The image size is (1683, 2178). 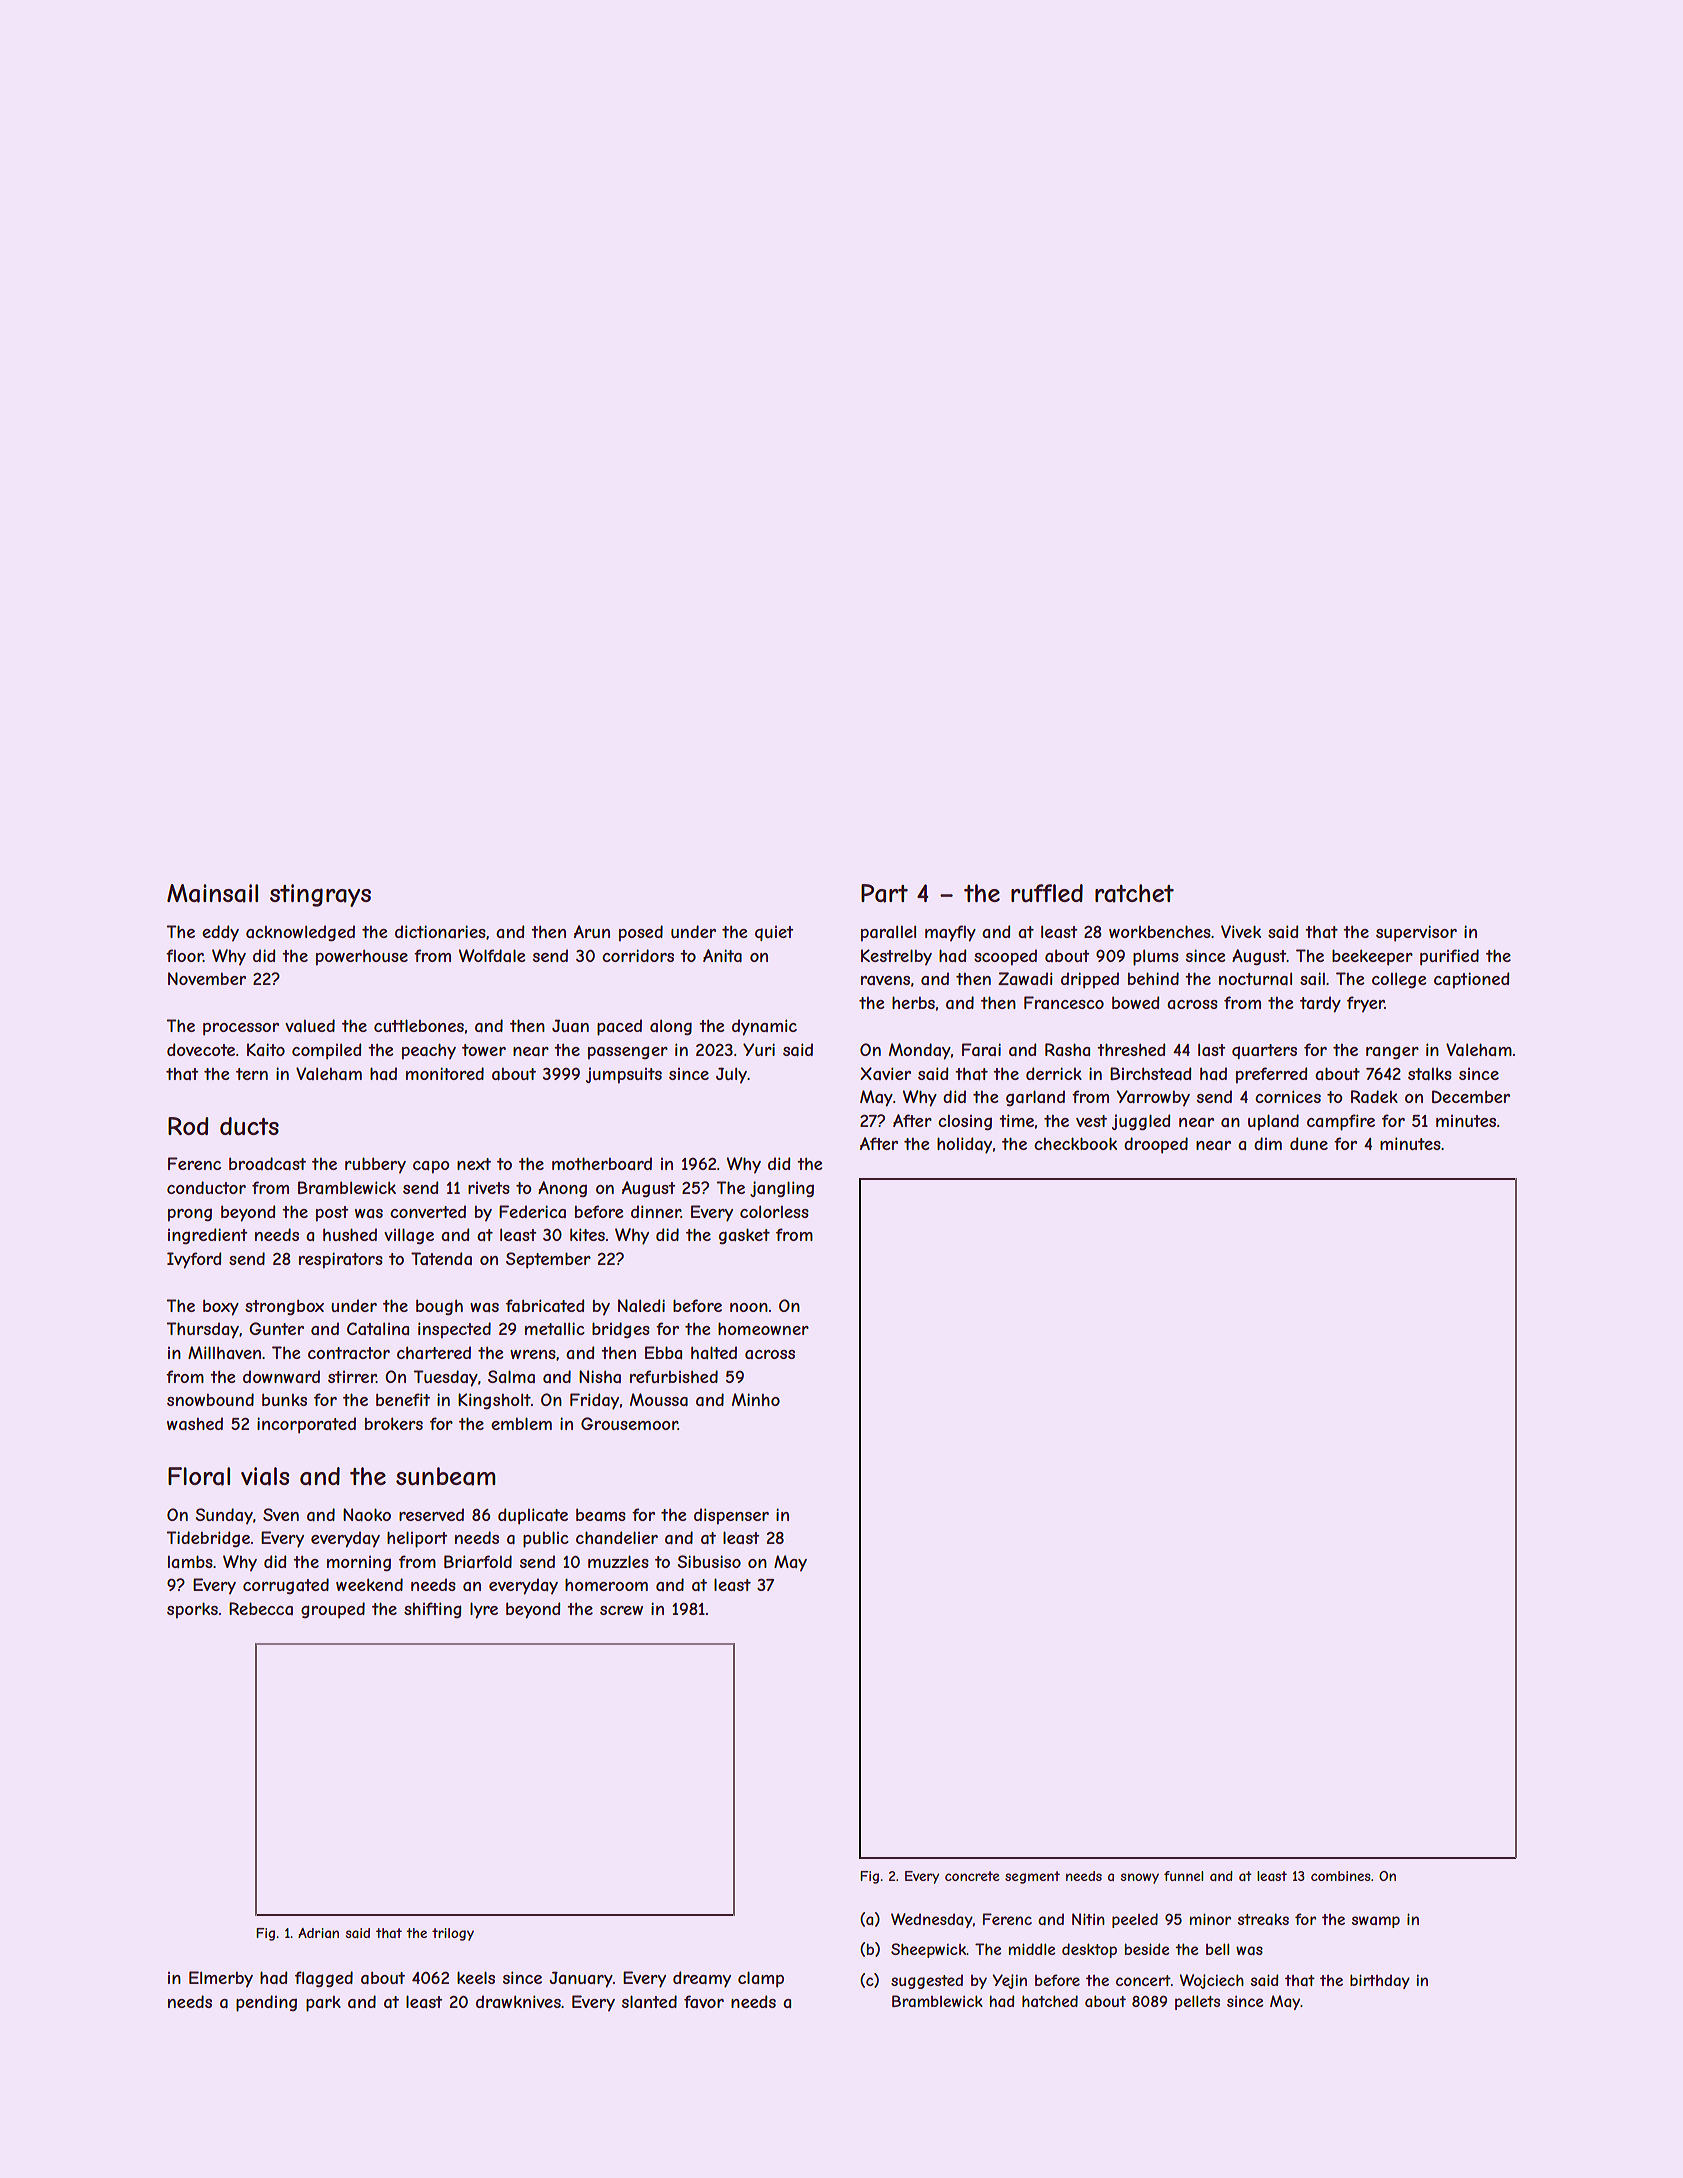 I want to click on cornices, so click(x=1288, y=1096).
